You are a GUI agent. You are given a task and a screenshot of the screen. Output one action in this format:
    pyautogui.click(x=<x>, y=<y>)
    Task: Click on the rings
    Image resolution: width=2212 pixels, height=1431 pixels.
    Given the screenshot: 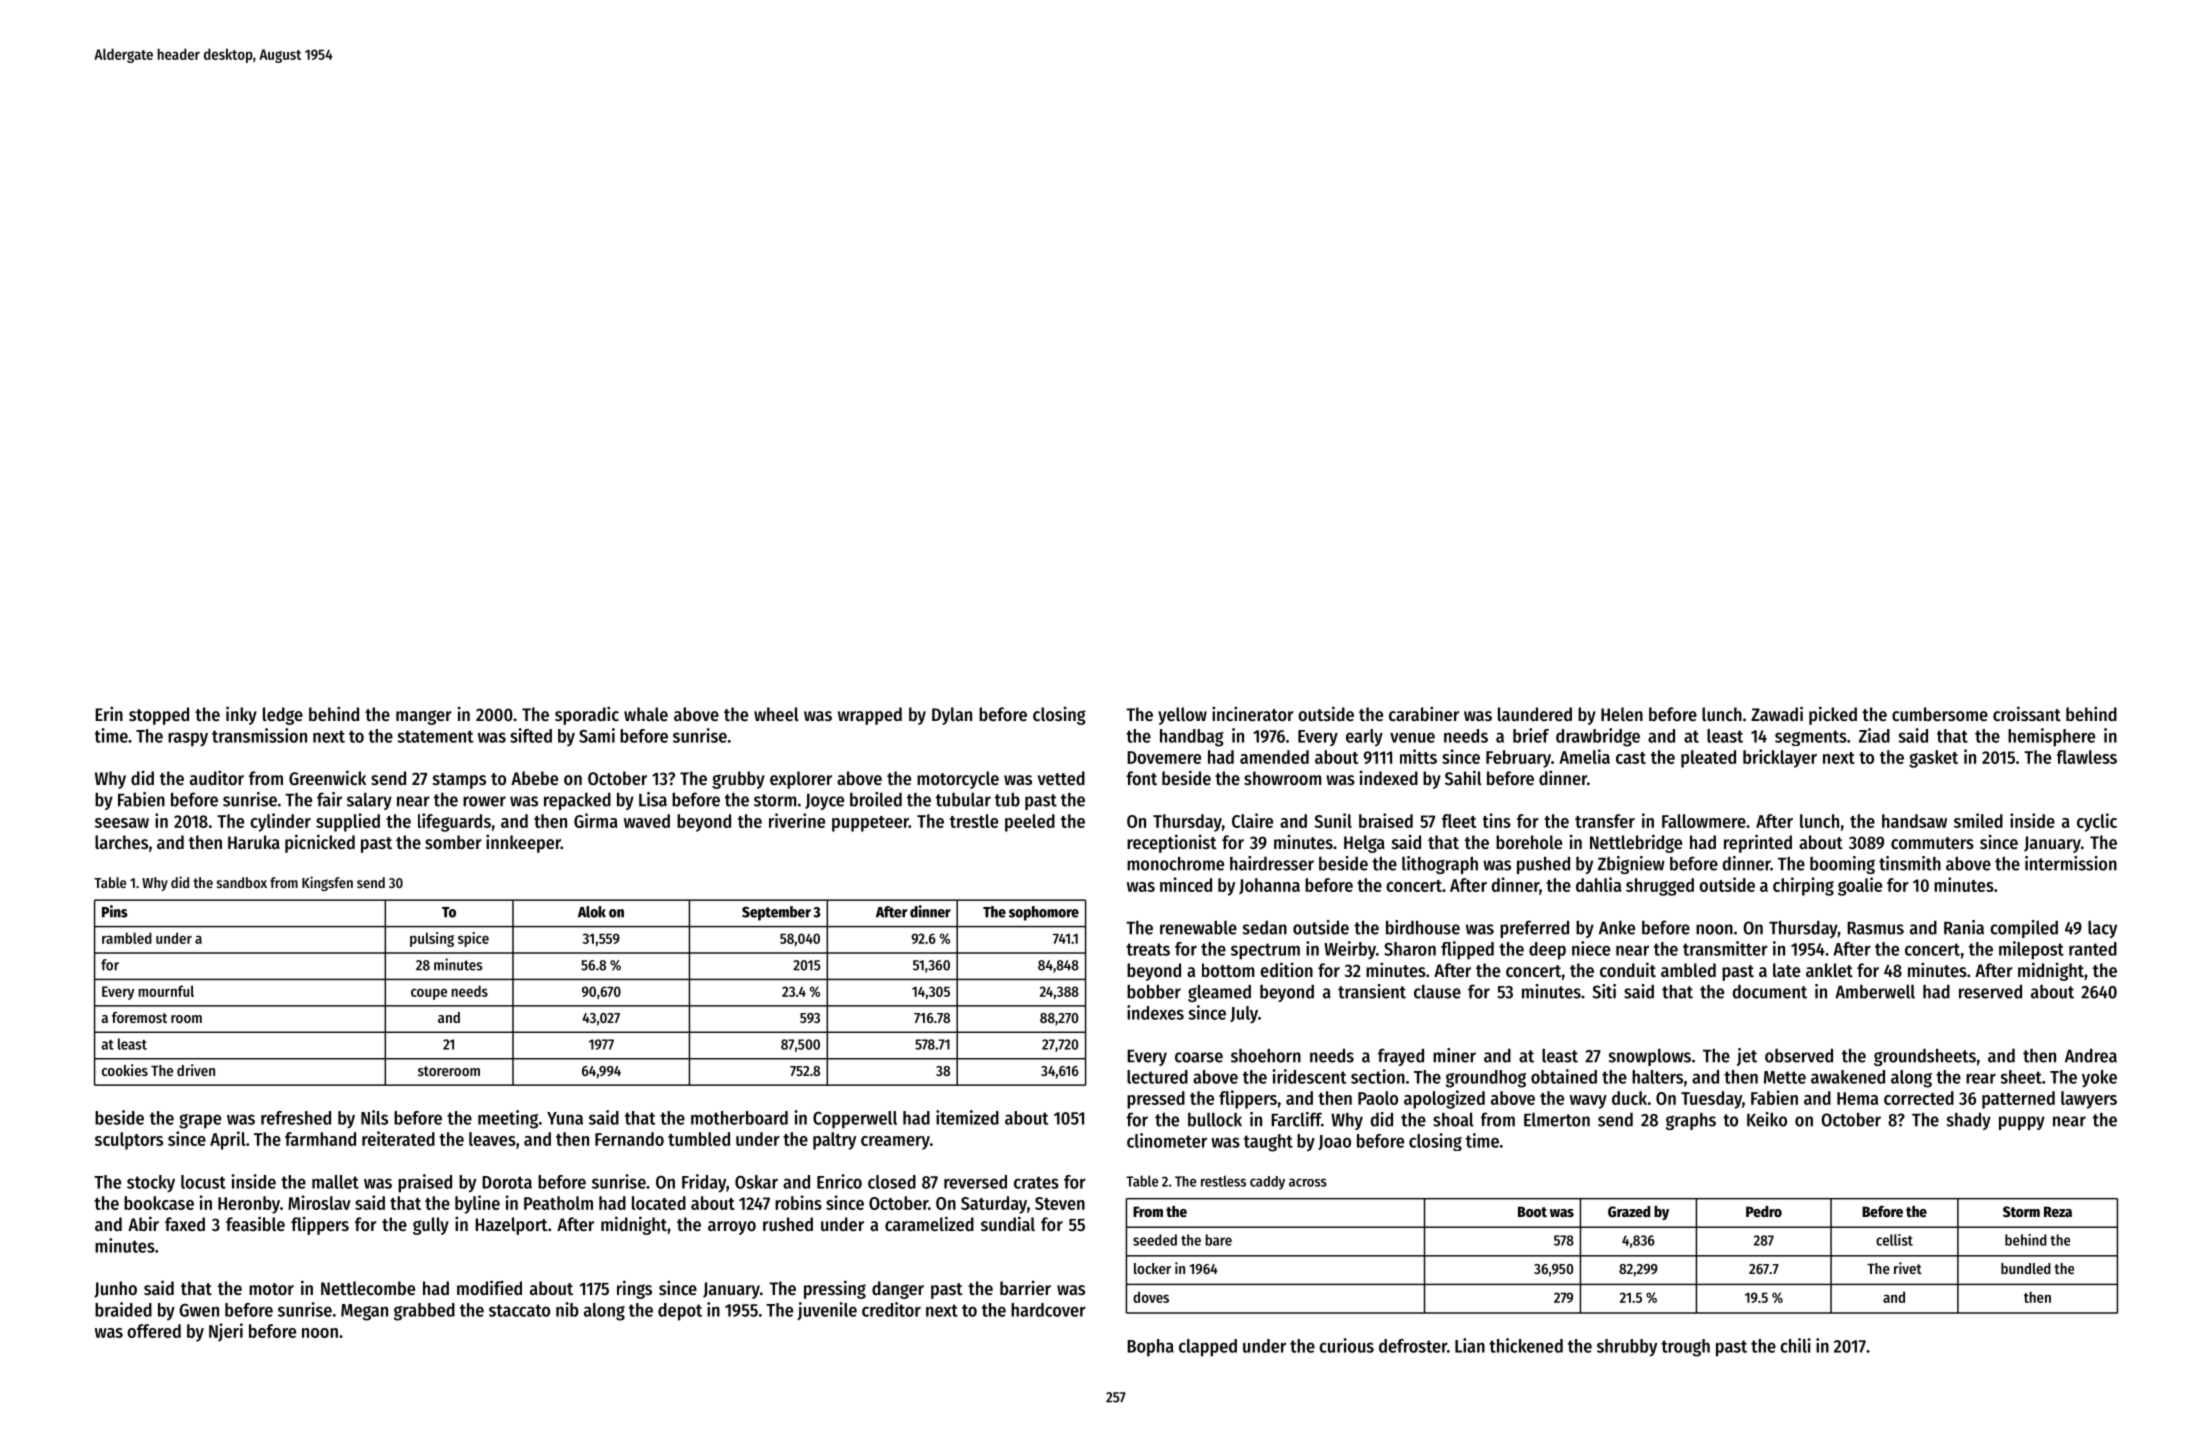 What is the action you would take?
    pyautogui.click(x=634, y=1289)
